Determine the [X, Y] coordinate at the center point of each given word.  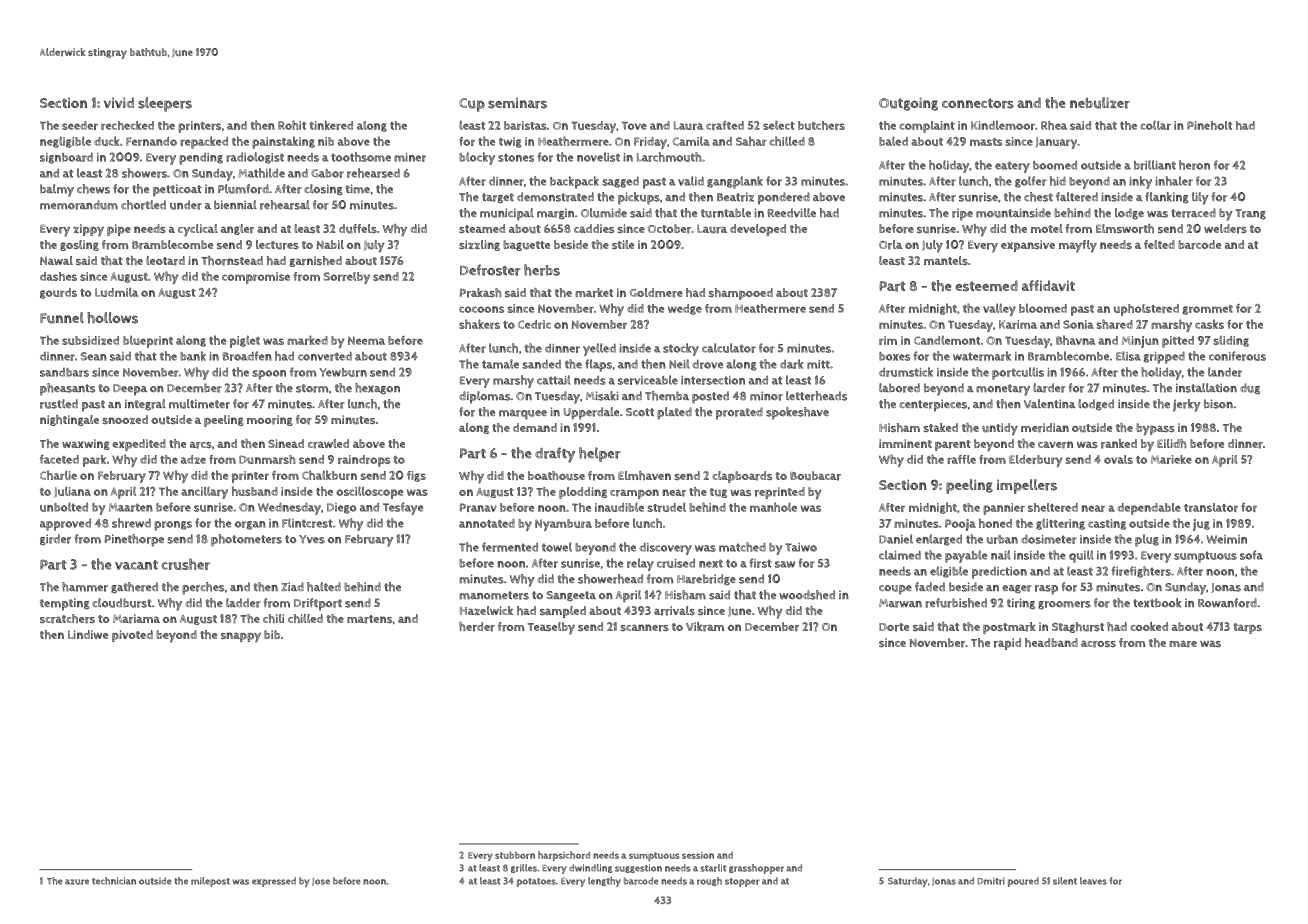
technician [114, 881]
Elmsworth [1125, 229]
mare [1183, 644]
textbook [1157, 603]
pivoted [132, 636]
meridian [1045, 428]
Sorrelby [347, 278]
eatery [1012, 167]
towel [557, 547]
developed [758, 230]
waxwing [86, 444]
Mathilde [261, 173]
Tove [634, 125]
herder [477, 627]
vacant [136, 565]
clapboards [742, 477]
